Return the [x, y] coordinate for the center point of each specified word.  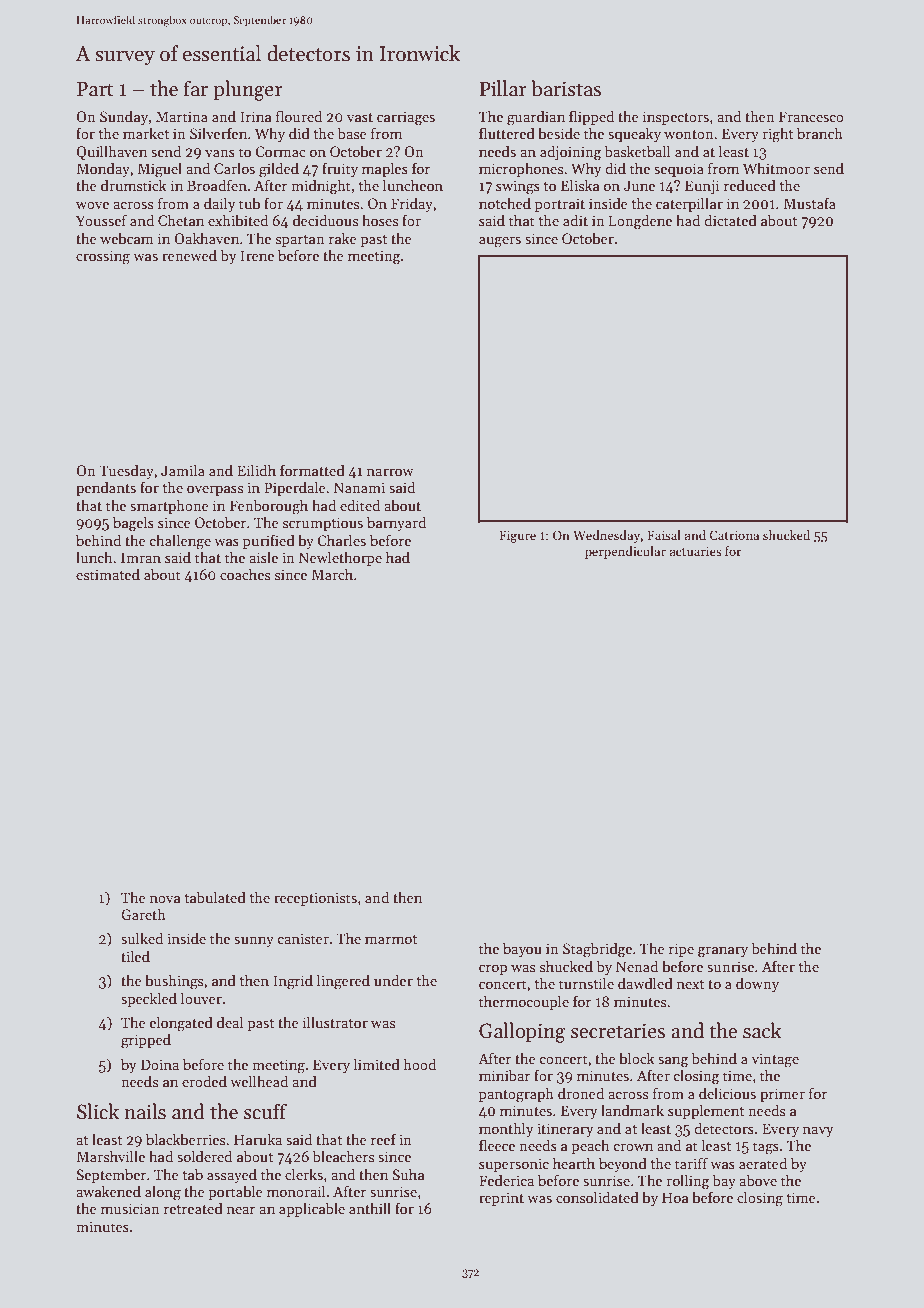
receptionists [315, 899]
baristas [566, 88]
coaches [245, 574]
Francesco [811, 116]
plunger [248, 90]
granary [723, 952]
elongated [181, 1024]
